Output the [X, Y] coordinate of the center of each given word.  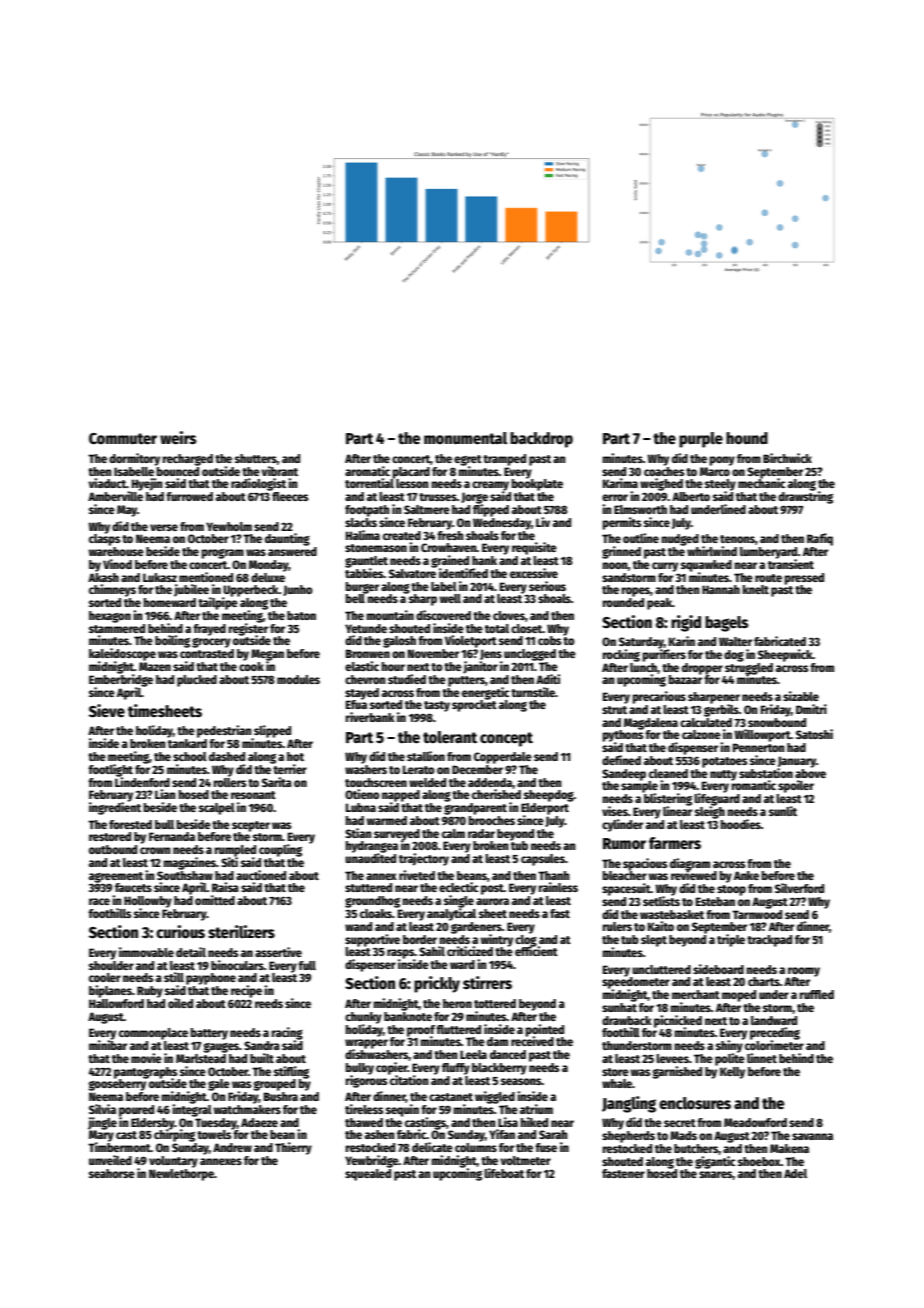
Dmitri [811, 709]
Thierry [293, 1148]
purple [701, 440]
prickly [437, 984]
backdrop [541, 440]
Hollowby [148, 902]
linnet [762, 1058]
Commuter [123, 438]
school [190, 756]
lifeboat [504, 1173]
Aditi [548, 679]
